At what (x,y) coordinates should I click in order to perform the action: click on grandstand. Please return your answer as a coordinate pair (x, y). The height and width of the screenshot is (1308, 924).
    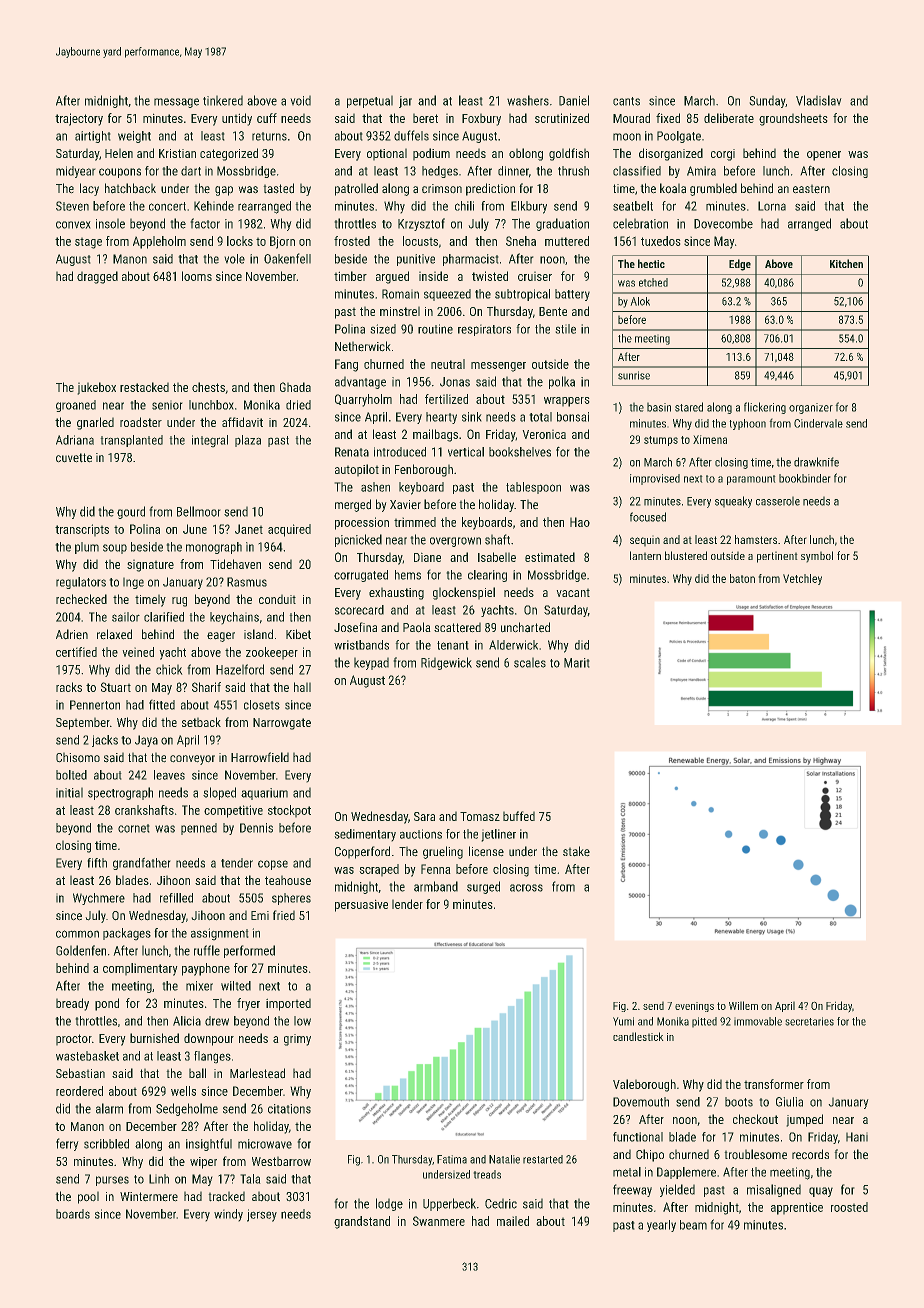
    Looking at the image, I should click on (362, 1222).
